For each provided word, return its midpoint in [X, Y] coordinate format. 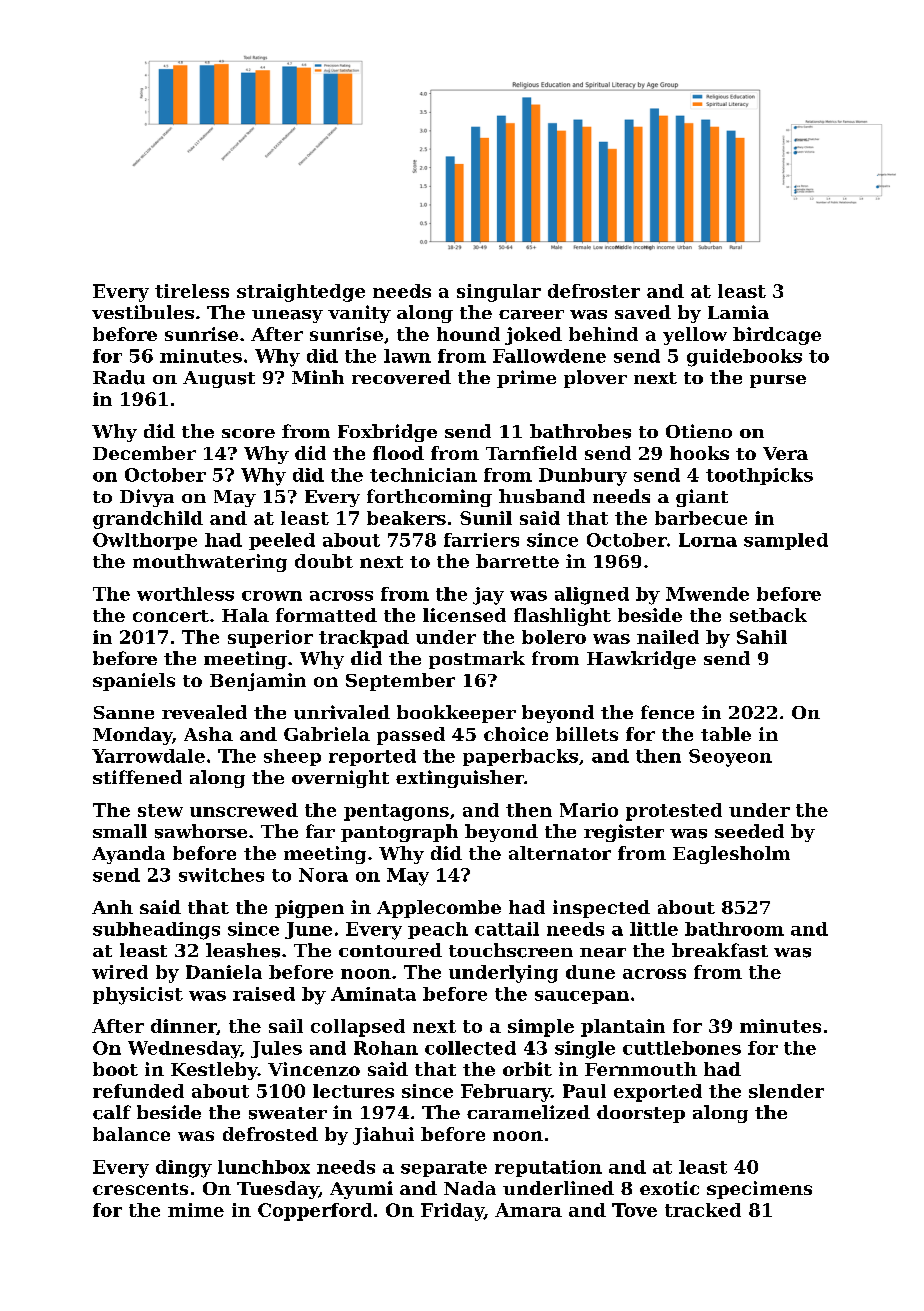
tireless [192, 291]
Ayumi [361, 1190]
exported [658, 1093]
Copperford [315, 1212]
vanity [359, 314]
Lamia [738, 312]
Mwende [707, 594]
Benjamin [258, 682]
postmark [477, 660]
